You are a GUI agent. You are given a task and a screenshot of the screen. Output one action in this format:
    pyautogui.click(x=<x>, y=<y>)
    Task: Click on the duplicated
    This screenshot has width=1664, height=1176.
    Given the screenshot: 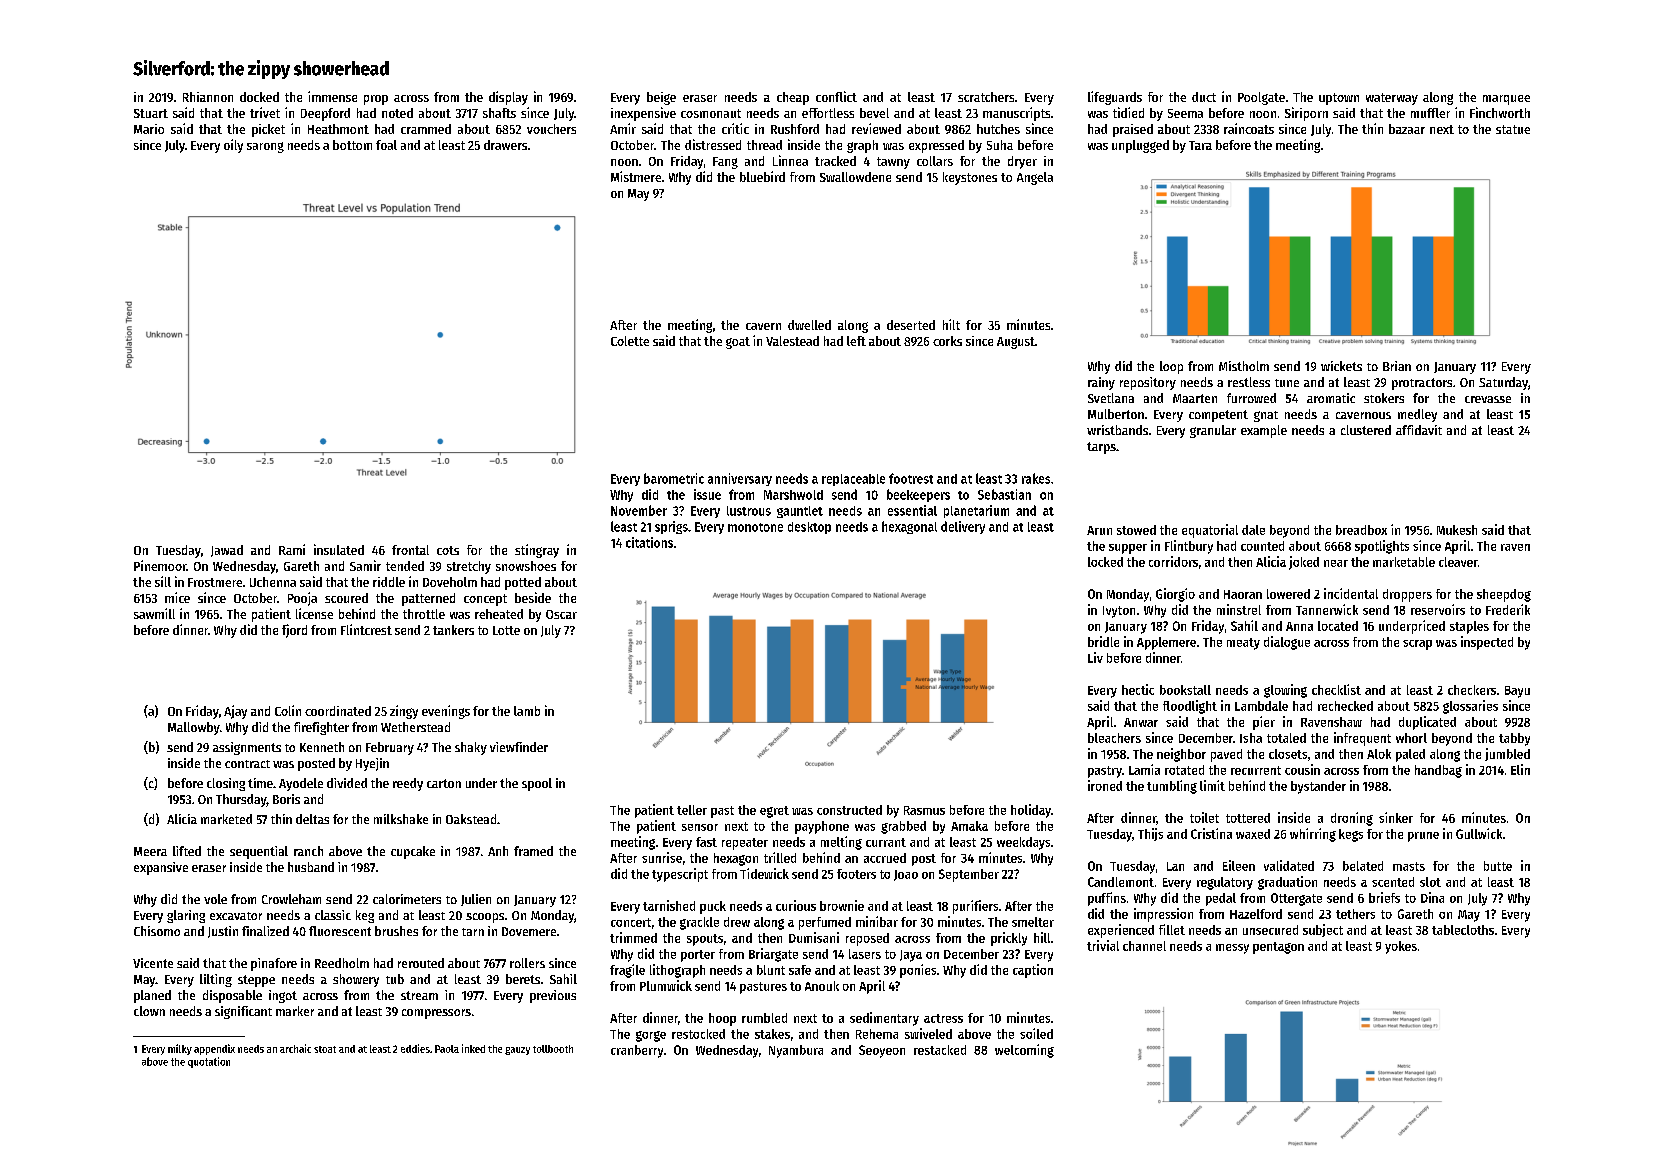 What is the action you would take?
    pyautogui.click(x=1427, y=723)
